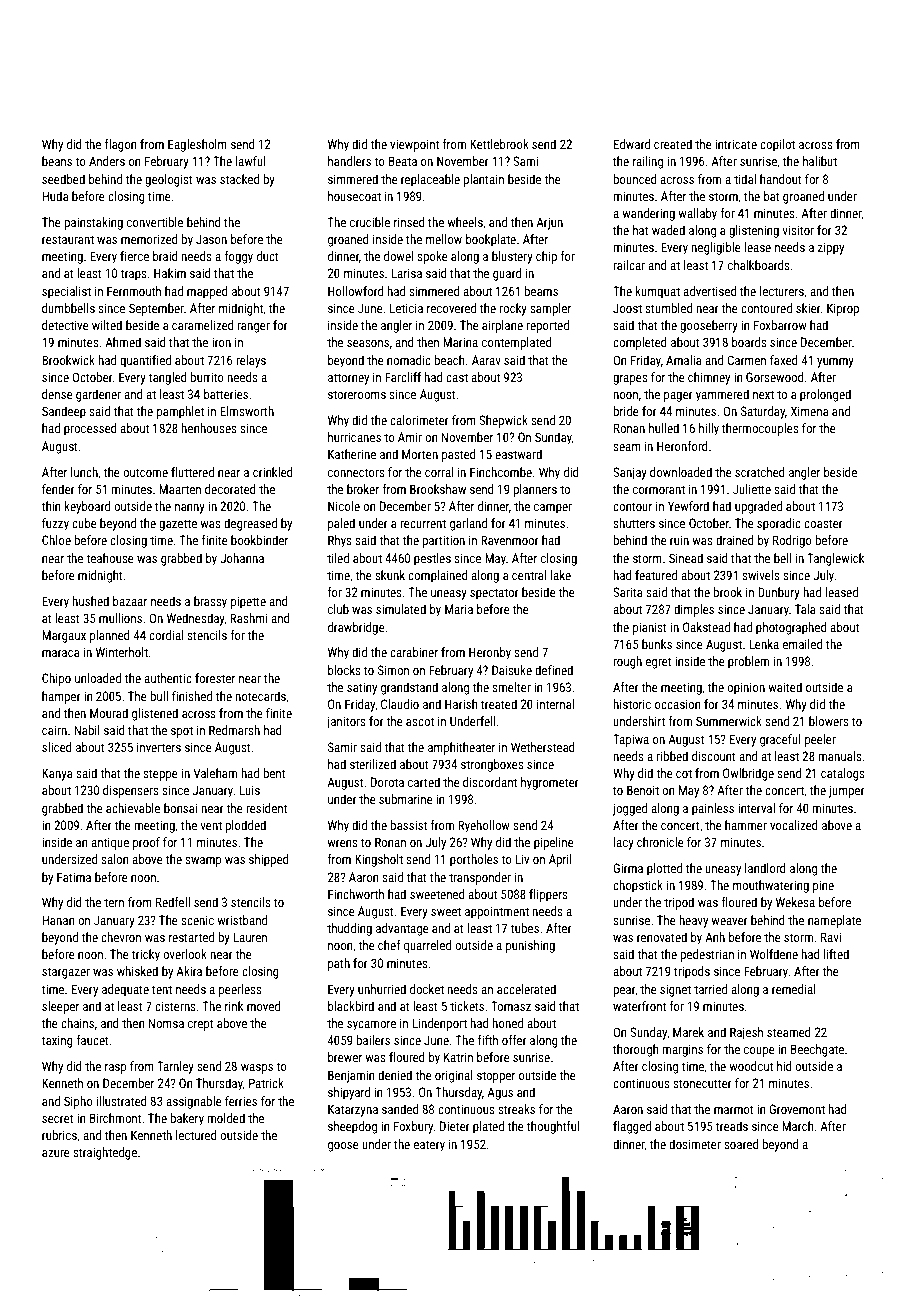  What do you see at coordinates (201, 1025) in the screenshot?
I see `crept` at bounding box center [201, 1025].
